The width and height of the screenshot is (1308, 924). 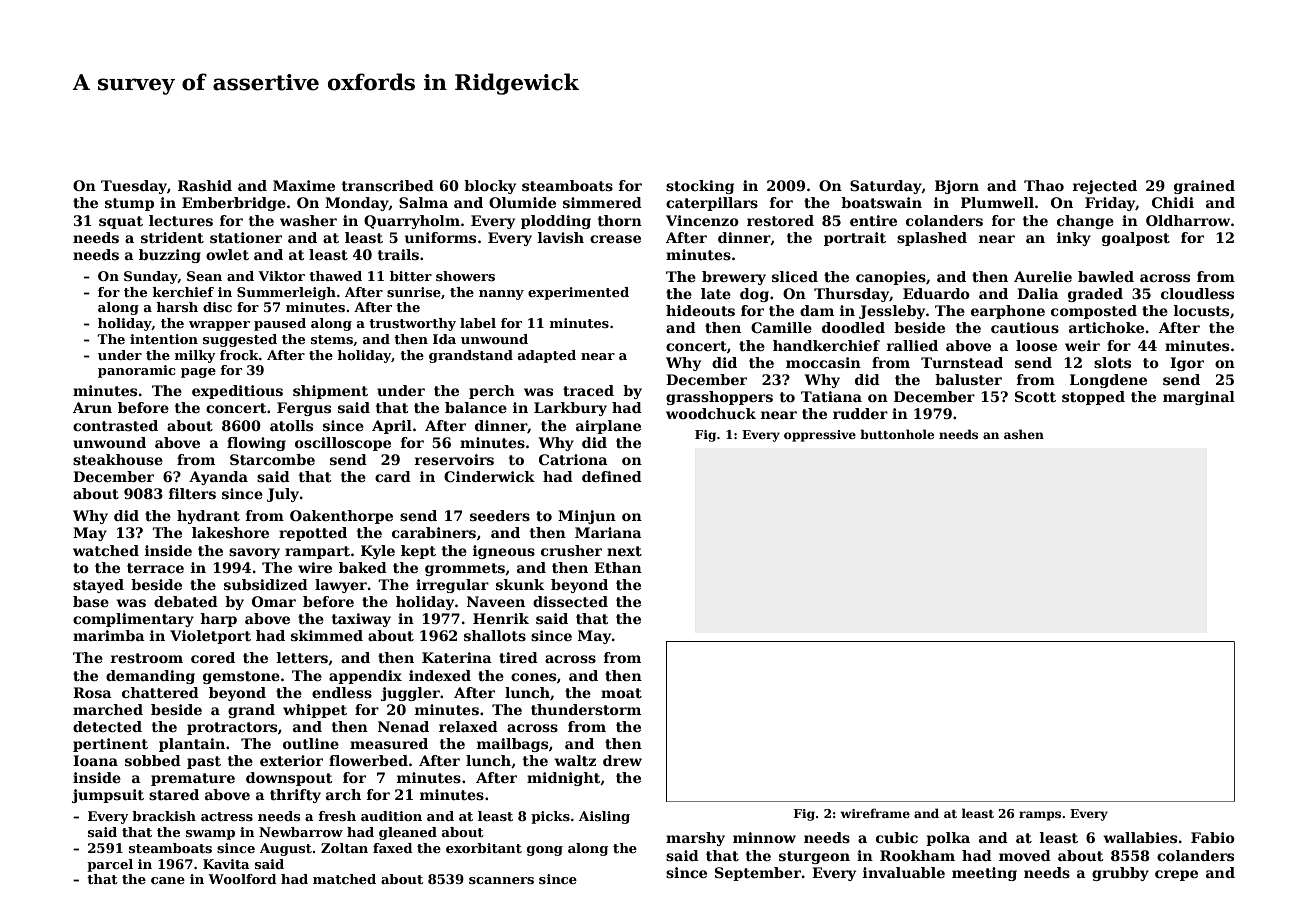 I want to click on dissected, so click(x=570, y=601).
